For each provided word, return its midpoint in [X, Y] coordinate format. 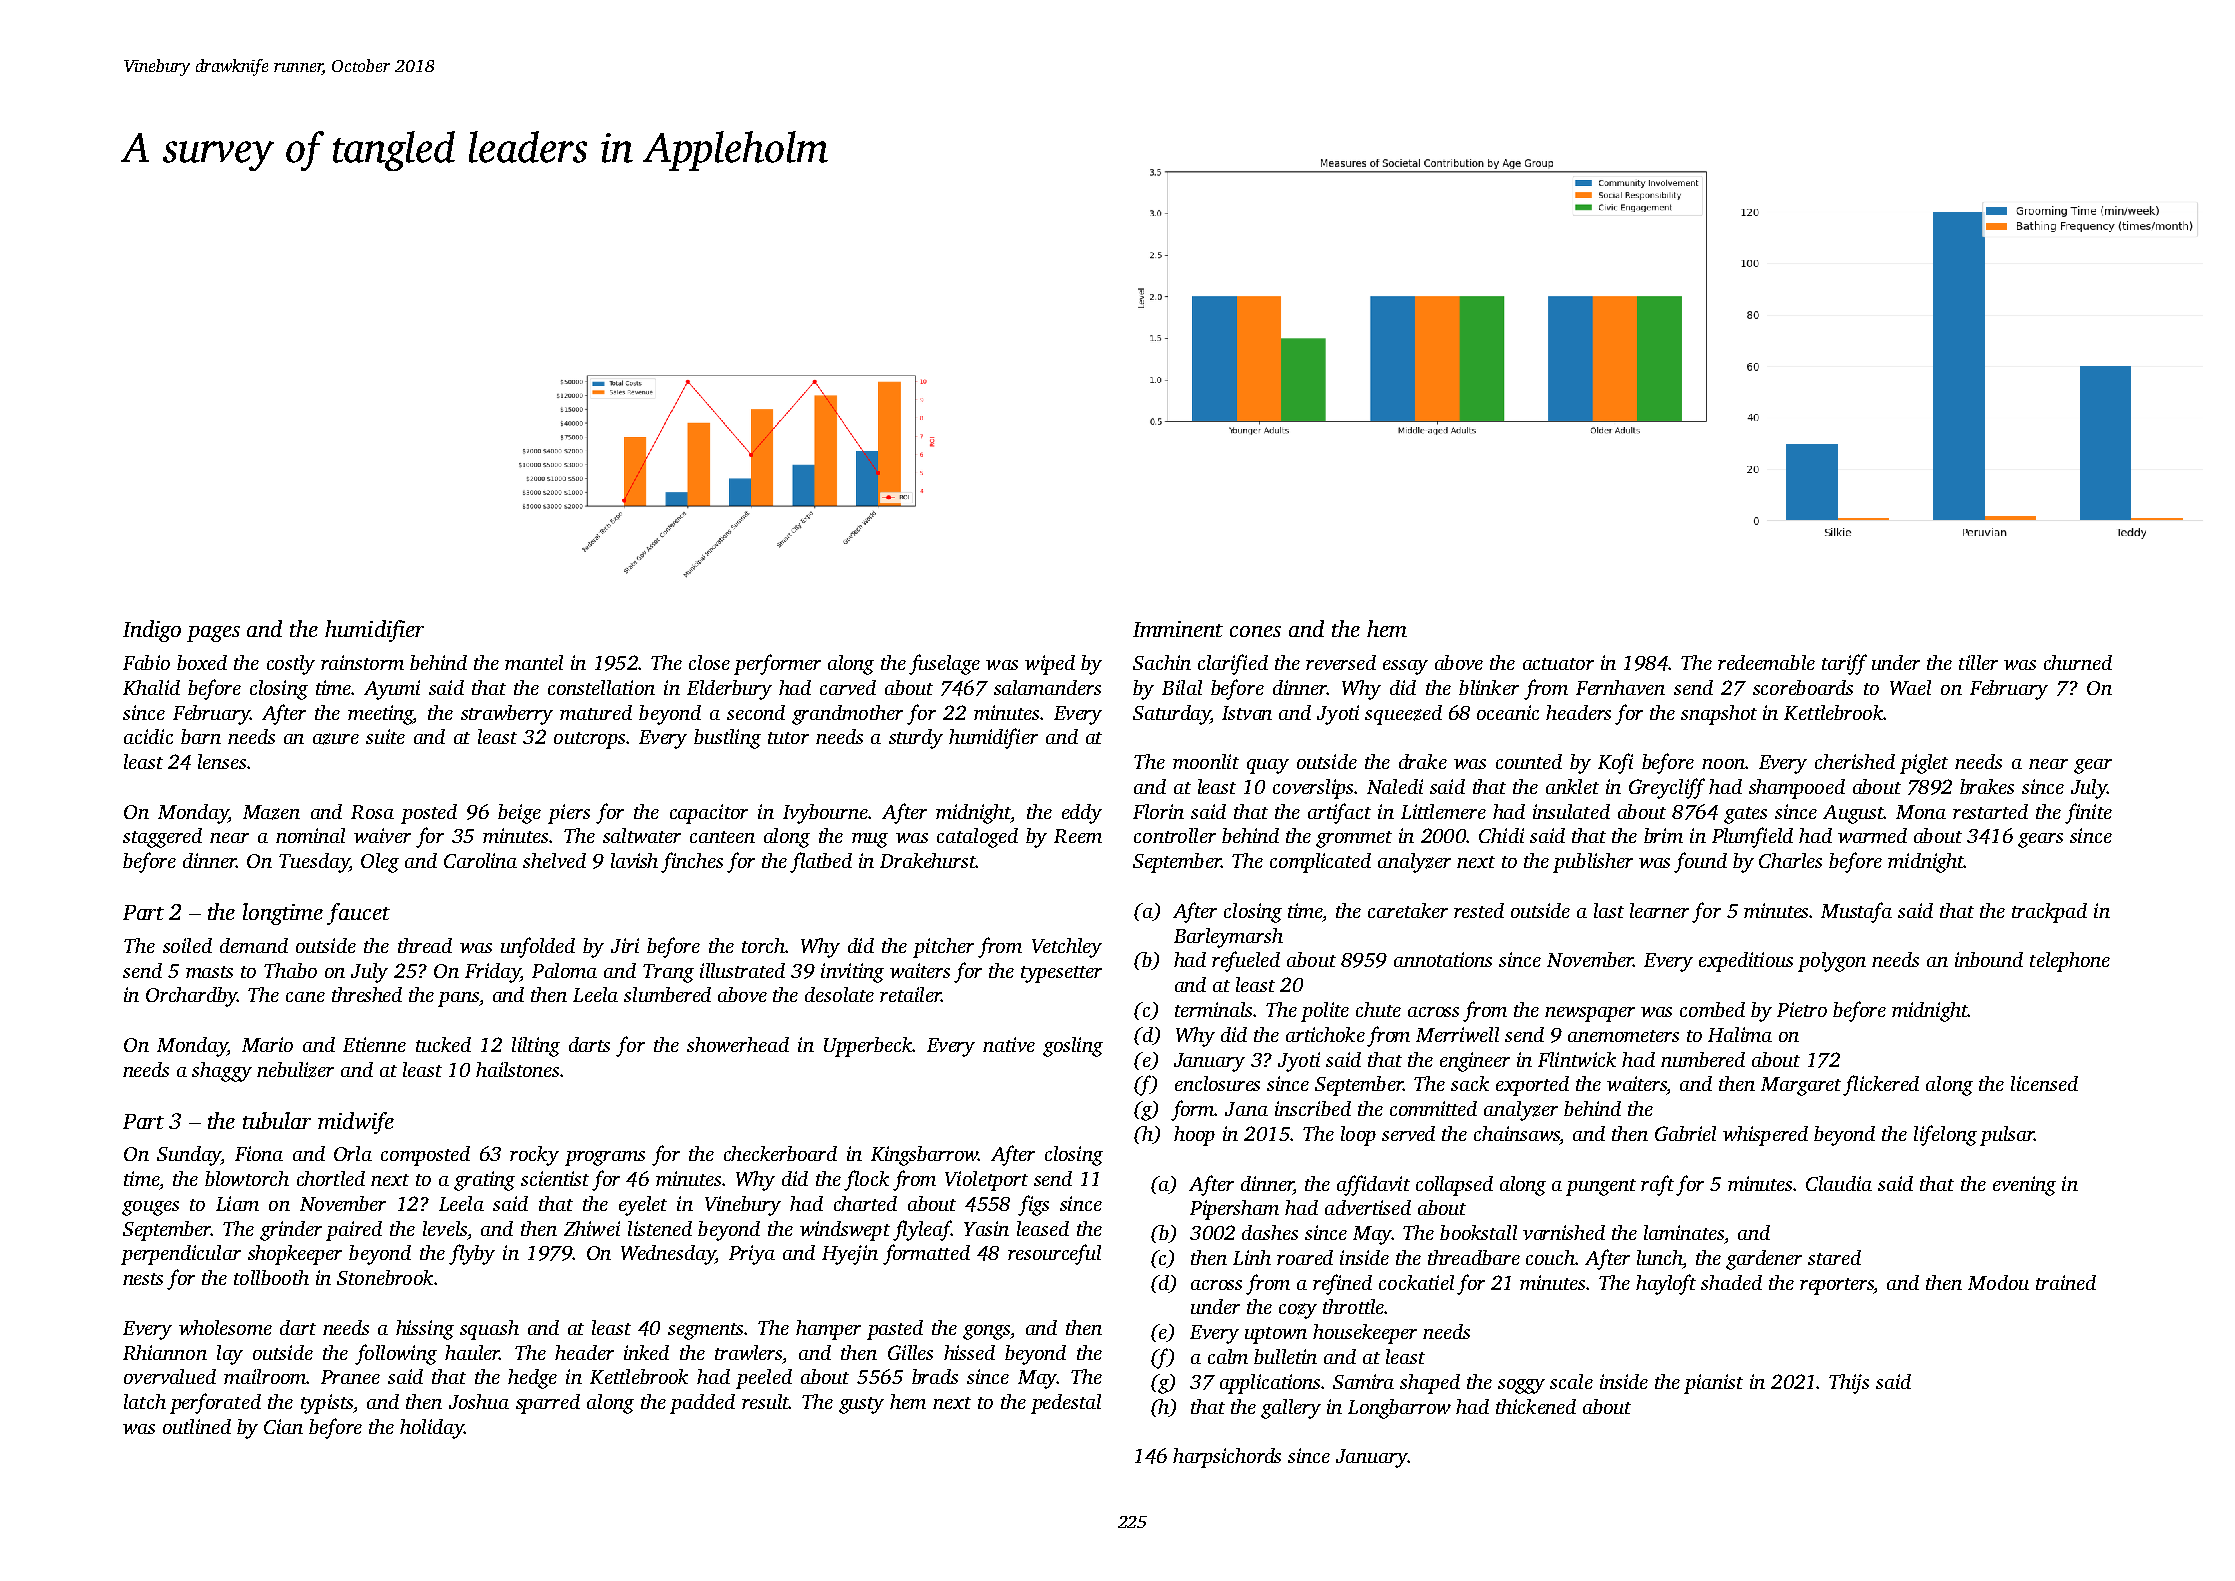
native [1009, 1044]
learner [1659, 910]
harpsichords [1227, 1458]
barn [201, 736]
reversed [1341, 662]
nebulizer [295, 1070]
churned [2078, 662]
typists [327, 1404]
